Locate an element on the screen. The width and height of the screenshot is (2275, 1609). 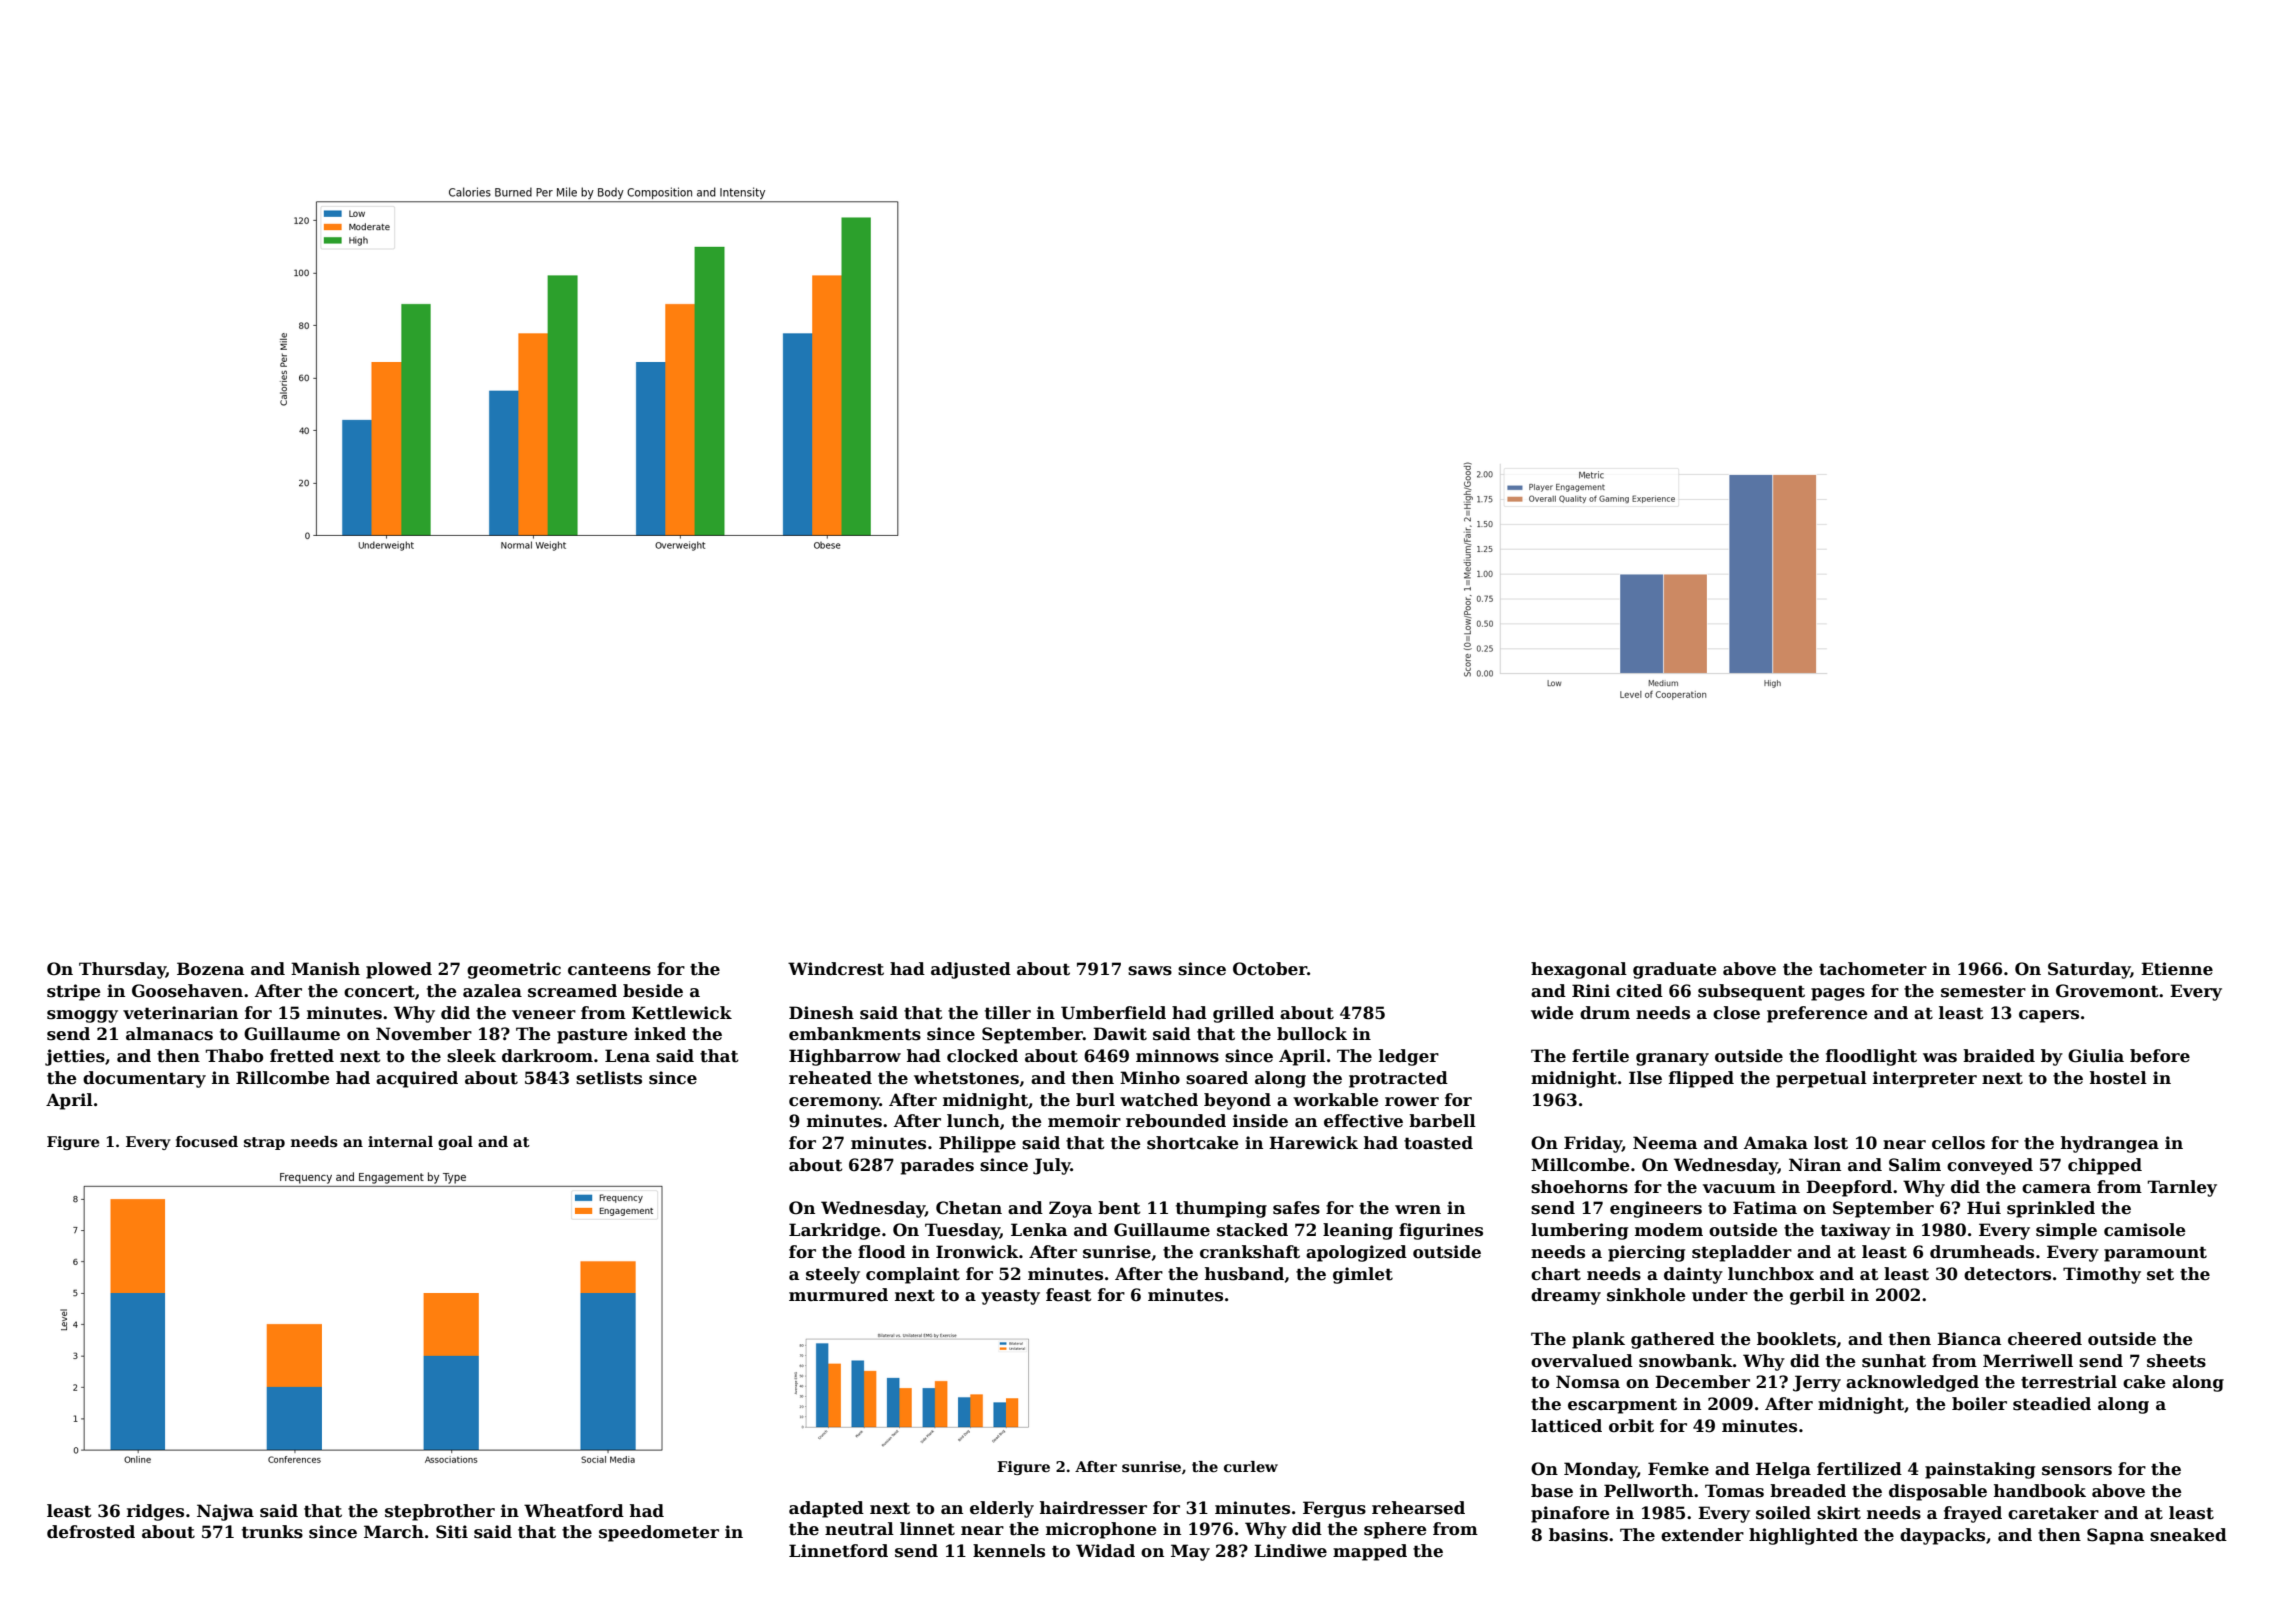
Larkridge is located at coordinates (835, 1231).
